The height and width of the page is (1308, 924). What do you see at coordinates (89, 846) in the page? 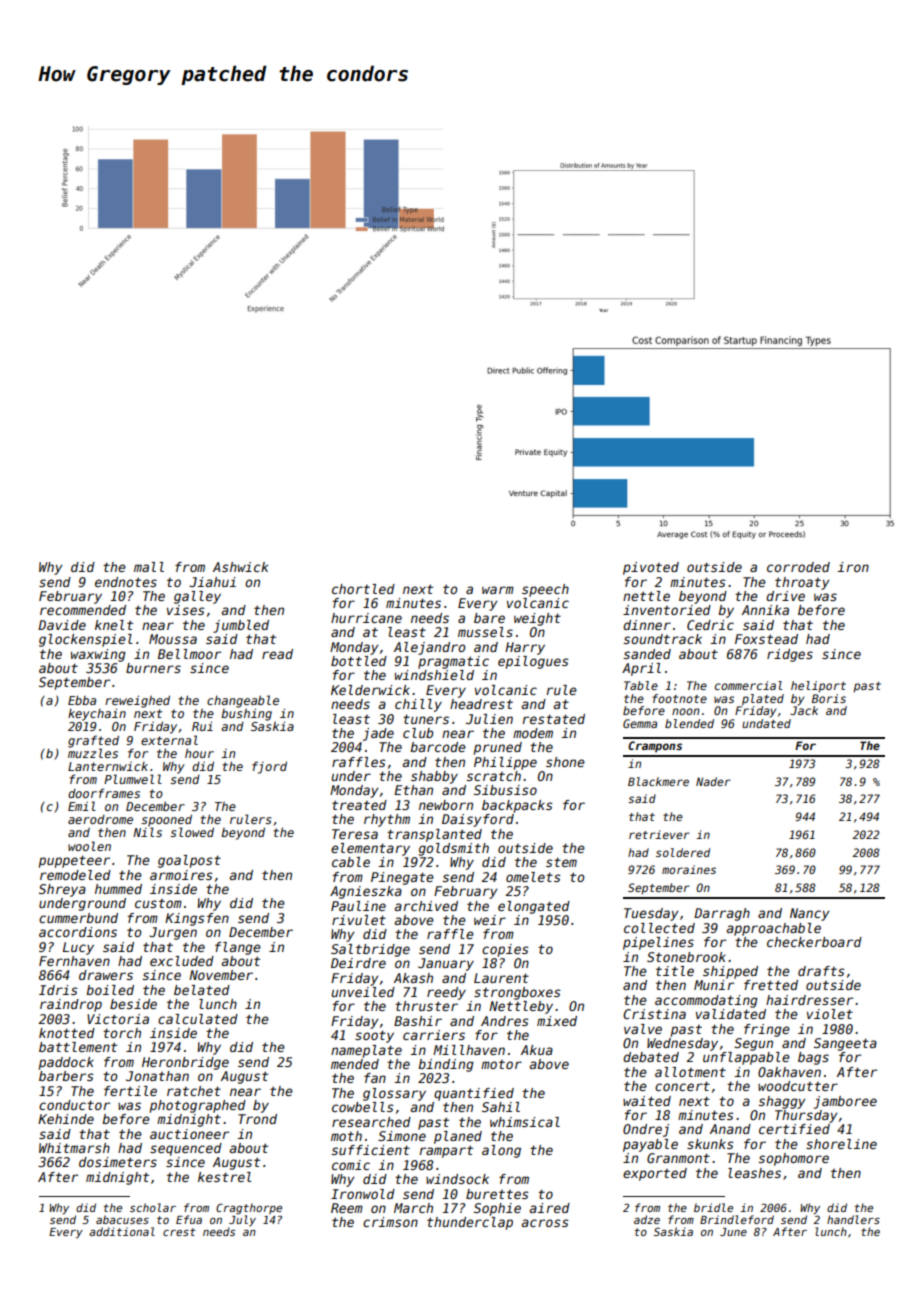
I see `woolen` at bounding box center [89, 846].
